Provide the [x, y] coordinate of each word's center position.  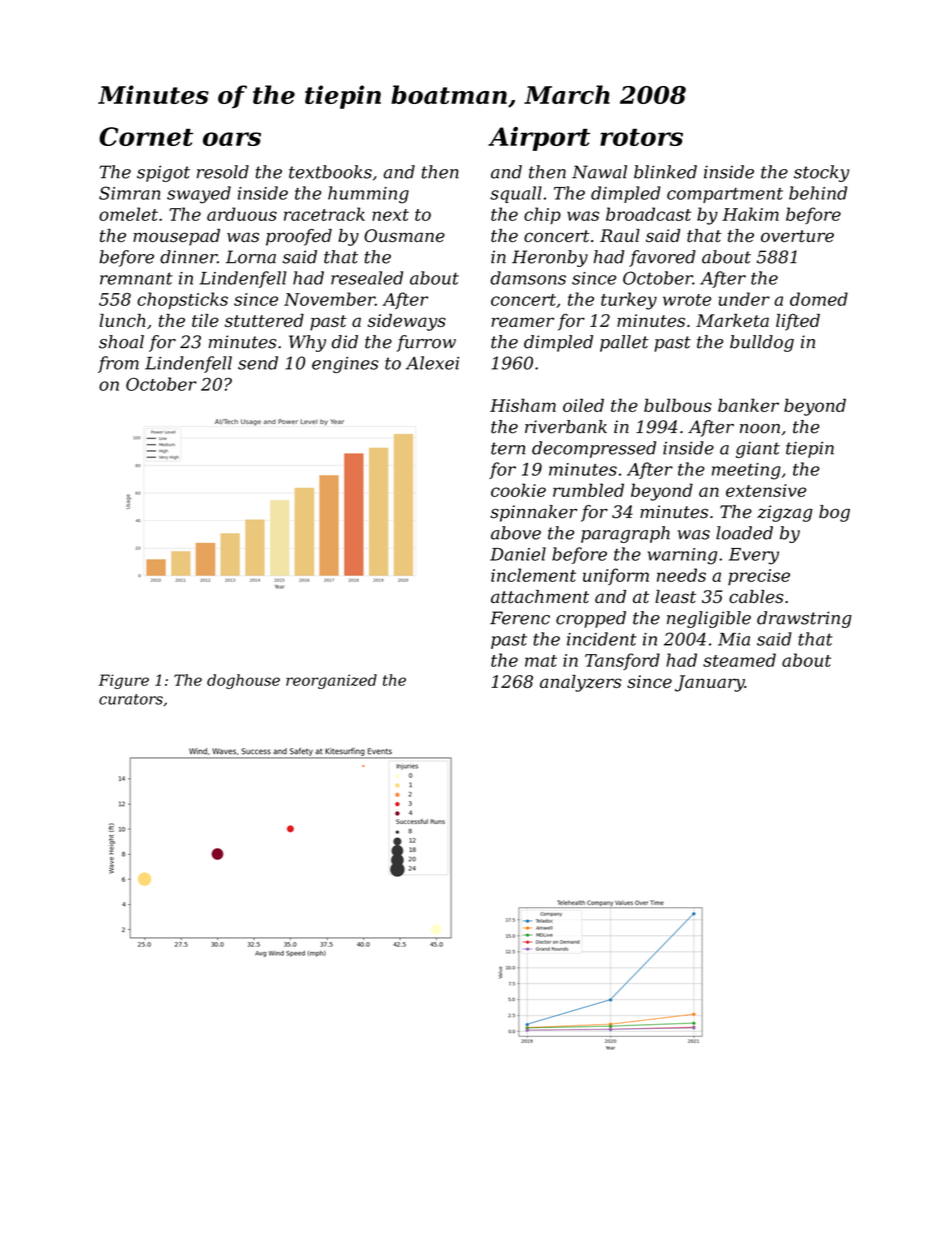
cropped [591, 619]
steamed [739, 660]
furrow [426, 343]
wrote [687, 300]
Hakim [750, 214]
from [118, 364]
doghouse [243, 681]
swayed [199, 195]
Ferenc [520, 618]
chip [542, 216]
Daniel [518, 554]
